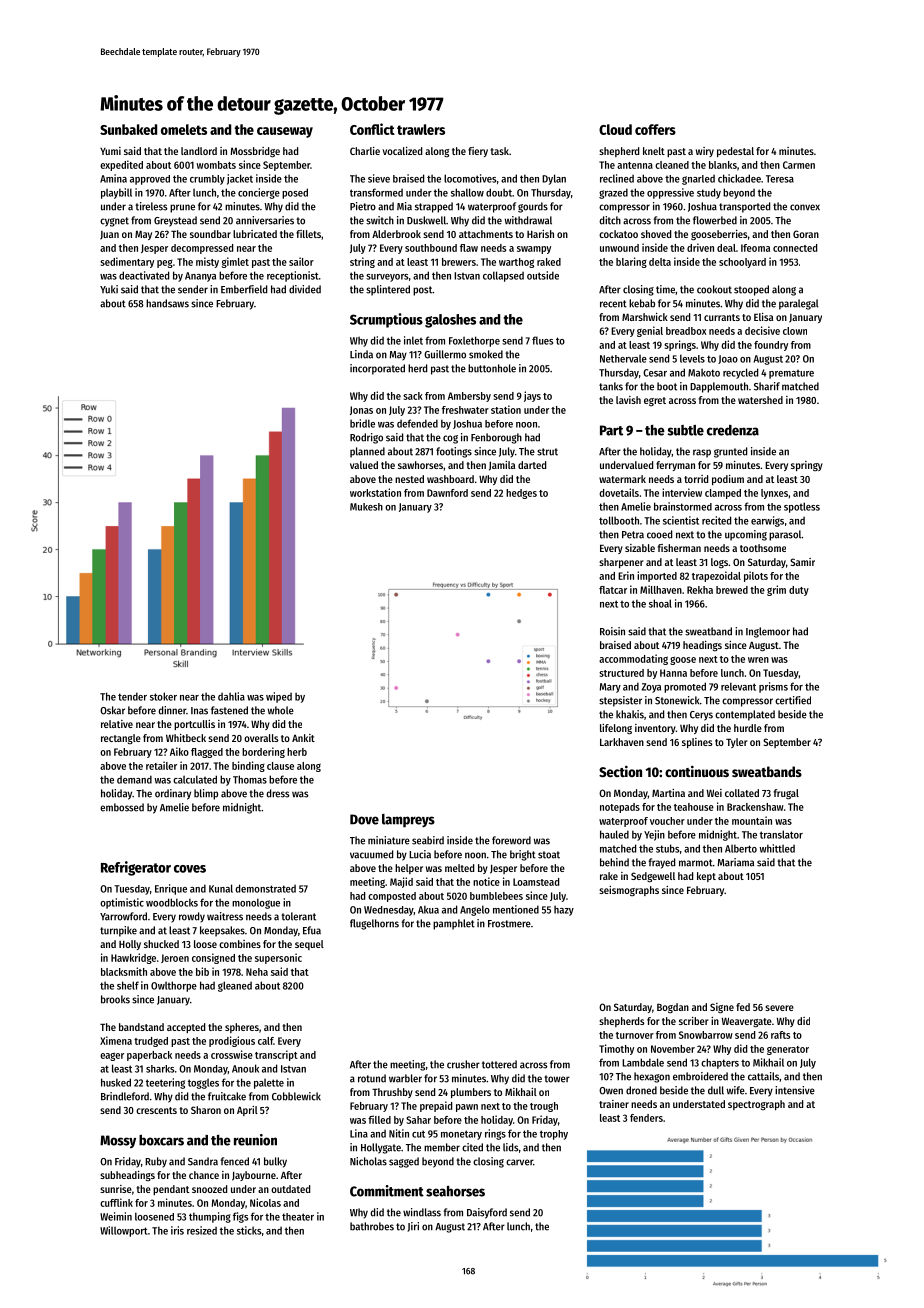  Describe the element at coordinates (777, 848) in the screenshot. I see `whittled` at that location.
